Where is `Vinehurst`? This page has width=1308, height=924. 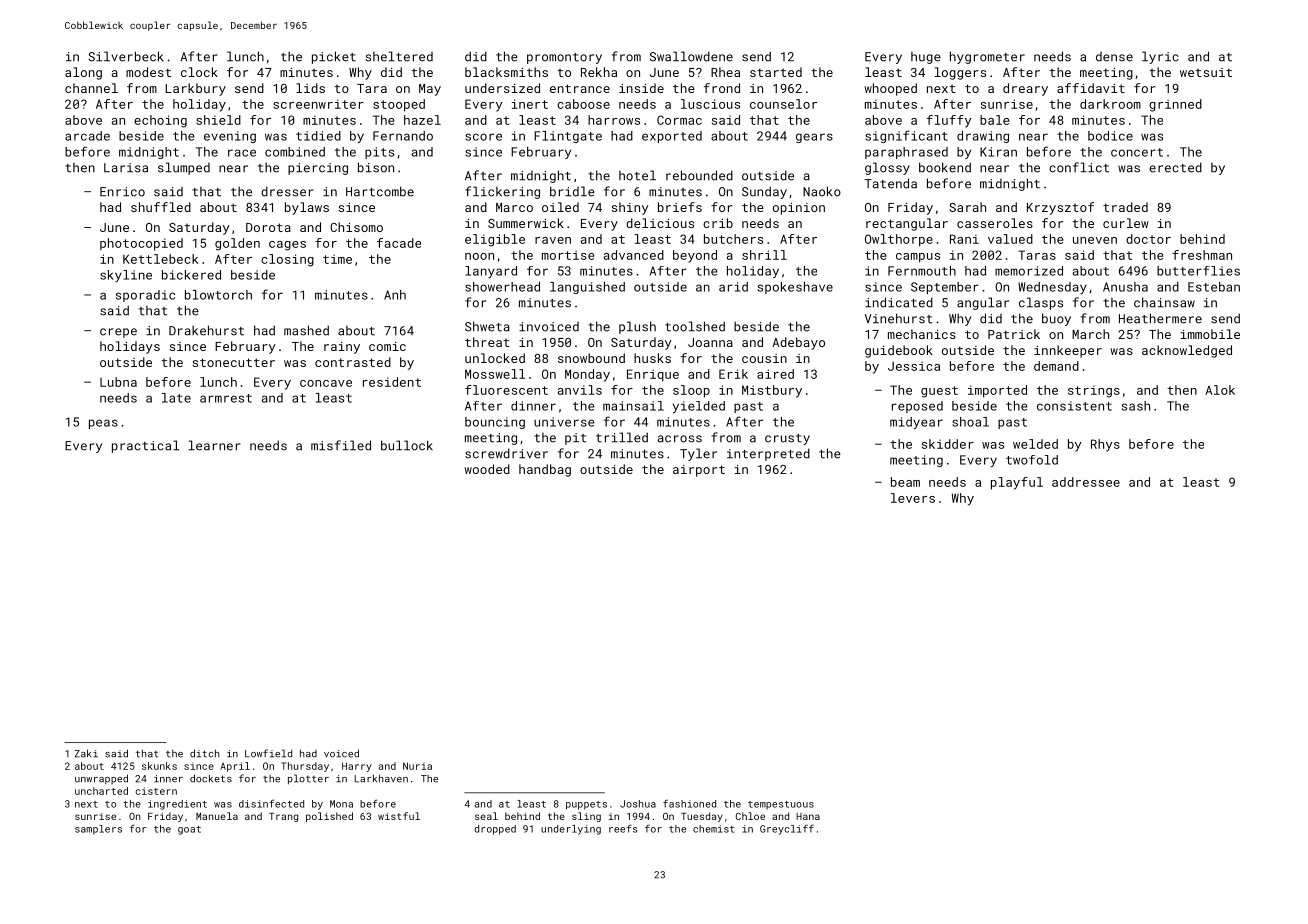
Vinehurst is located at coordinates (899, 318).
